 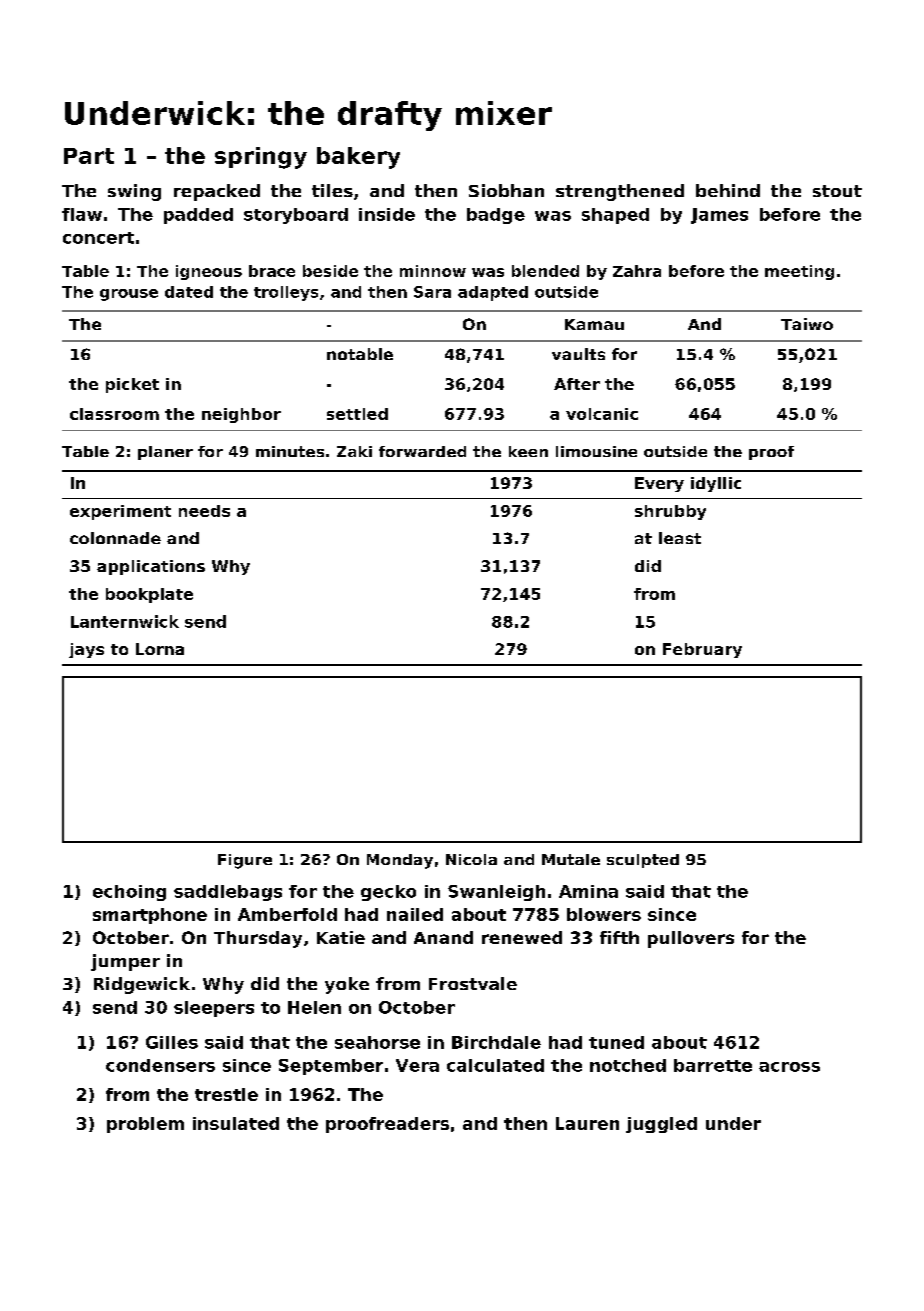 What do you see at coordinates (587, 1123) in the screenshot?
I see `Lauren` at bounding box center [587, 1123].
